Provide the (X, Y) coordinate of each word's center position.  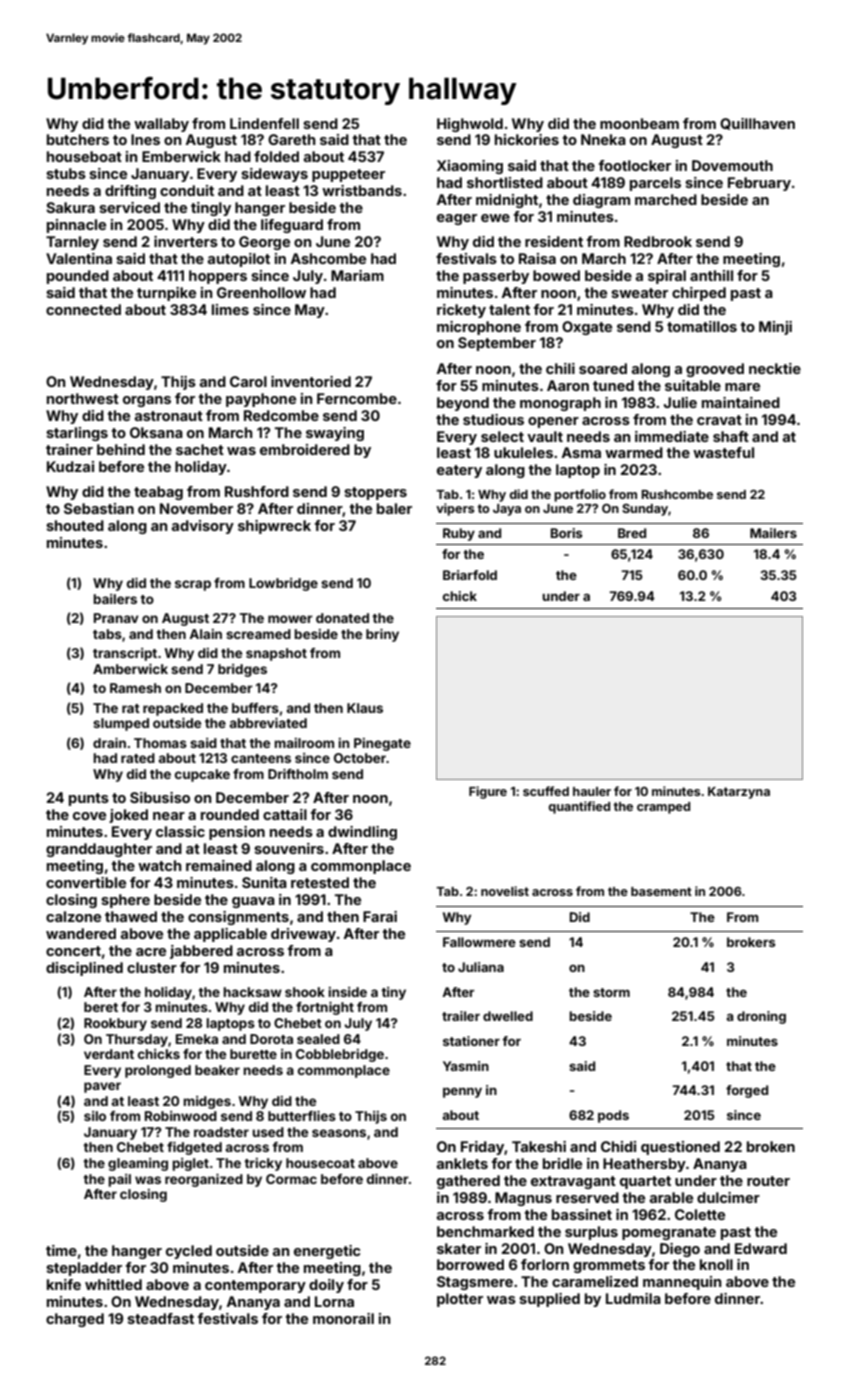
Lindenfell (264, 123)
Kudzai (70, 466)
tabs (107, 634)
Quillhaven (757, 124)
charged (75, 1320)
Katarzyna (739, 793)
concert (73, 951)
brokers (751, 942)
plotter (460, 1300)
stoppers (375, 493)
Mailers (773, 533)
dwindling (362, 833)
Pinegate (382, 744)
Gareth (292, 139)
